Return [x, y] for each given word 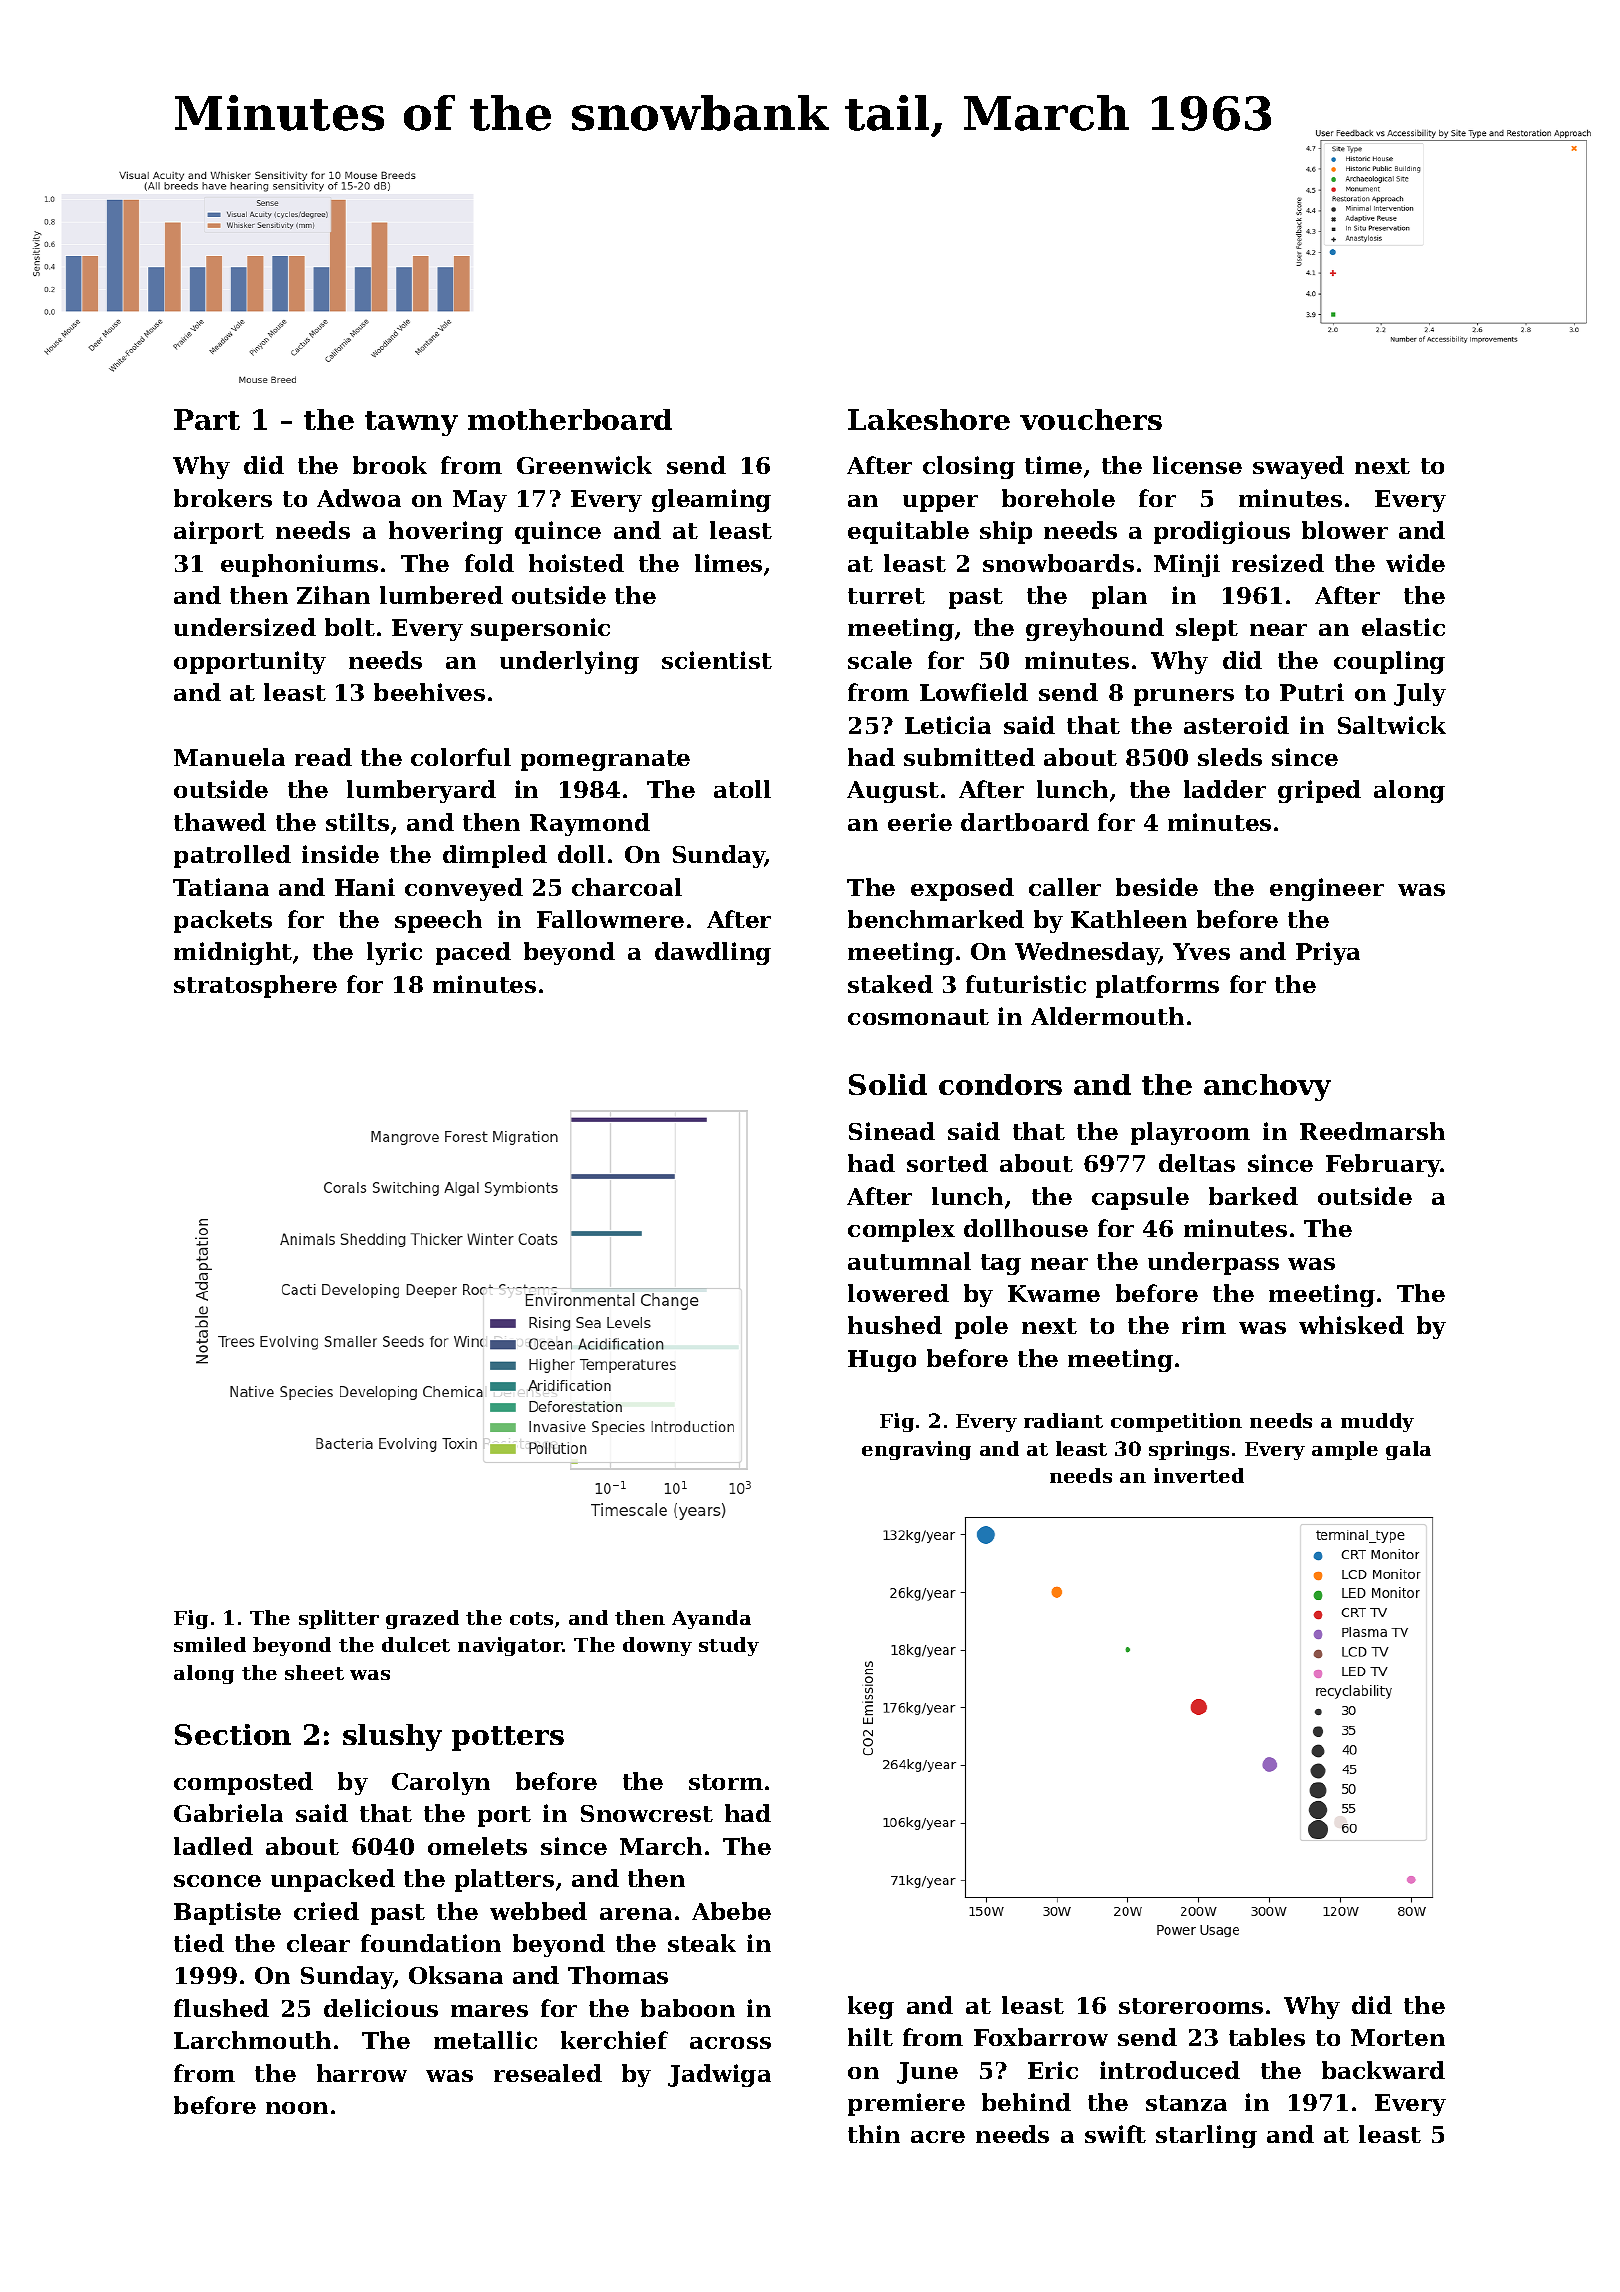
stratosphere [255, 986]
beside [1157, 887]
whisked [1351, 1325]
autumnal [909, 1261]
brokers [223, 498]
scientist [717, 660]
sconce [217, 1881]
